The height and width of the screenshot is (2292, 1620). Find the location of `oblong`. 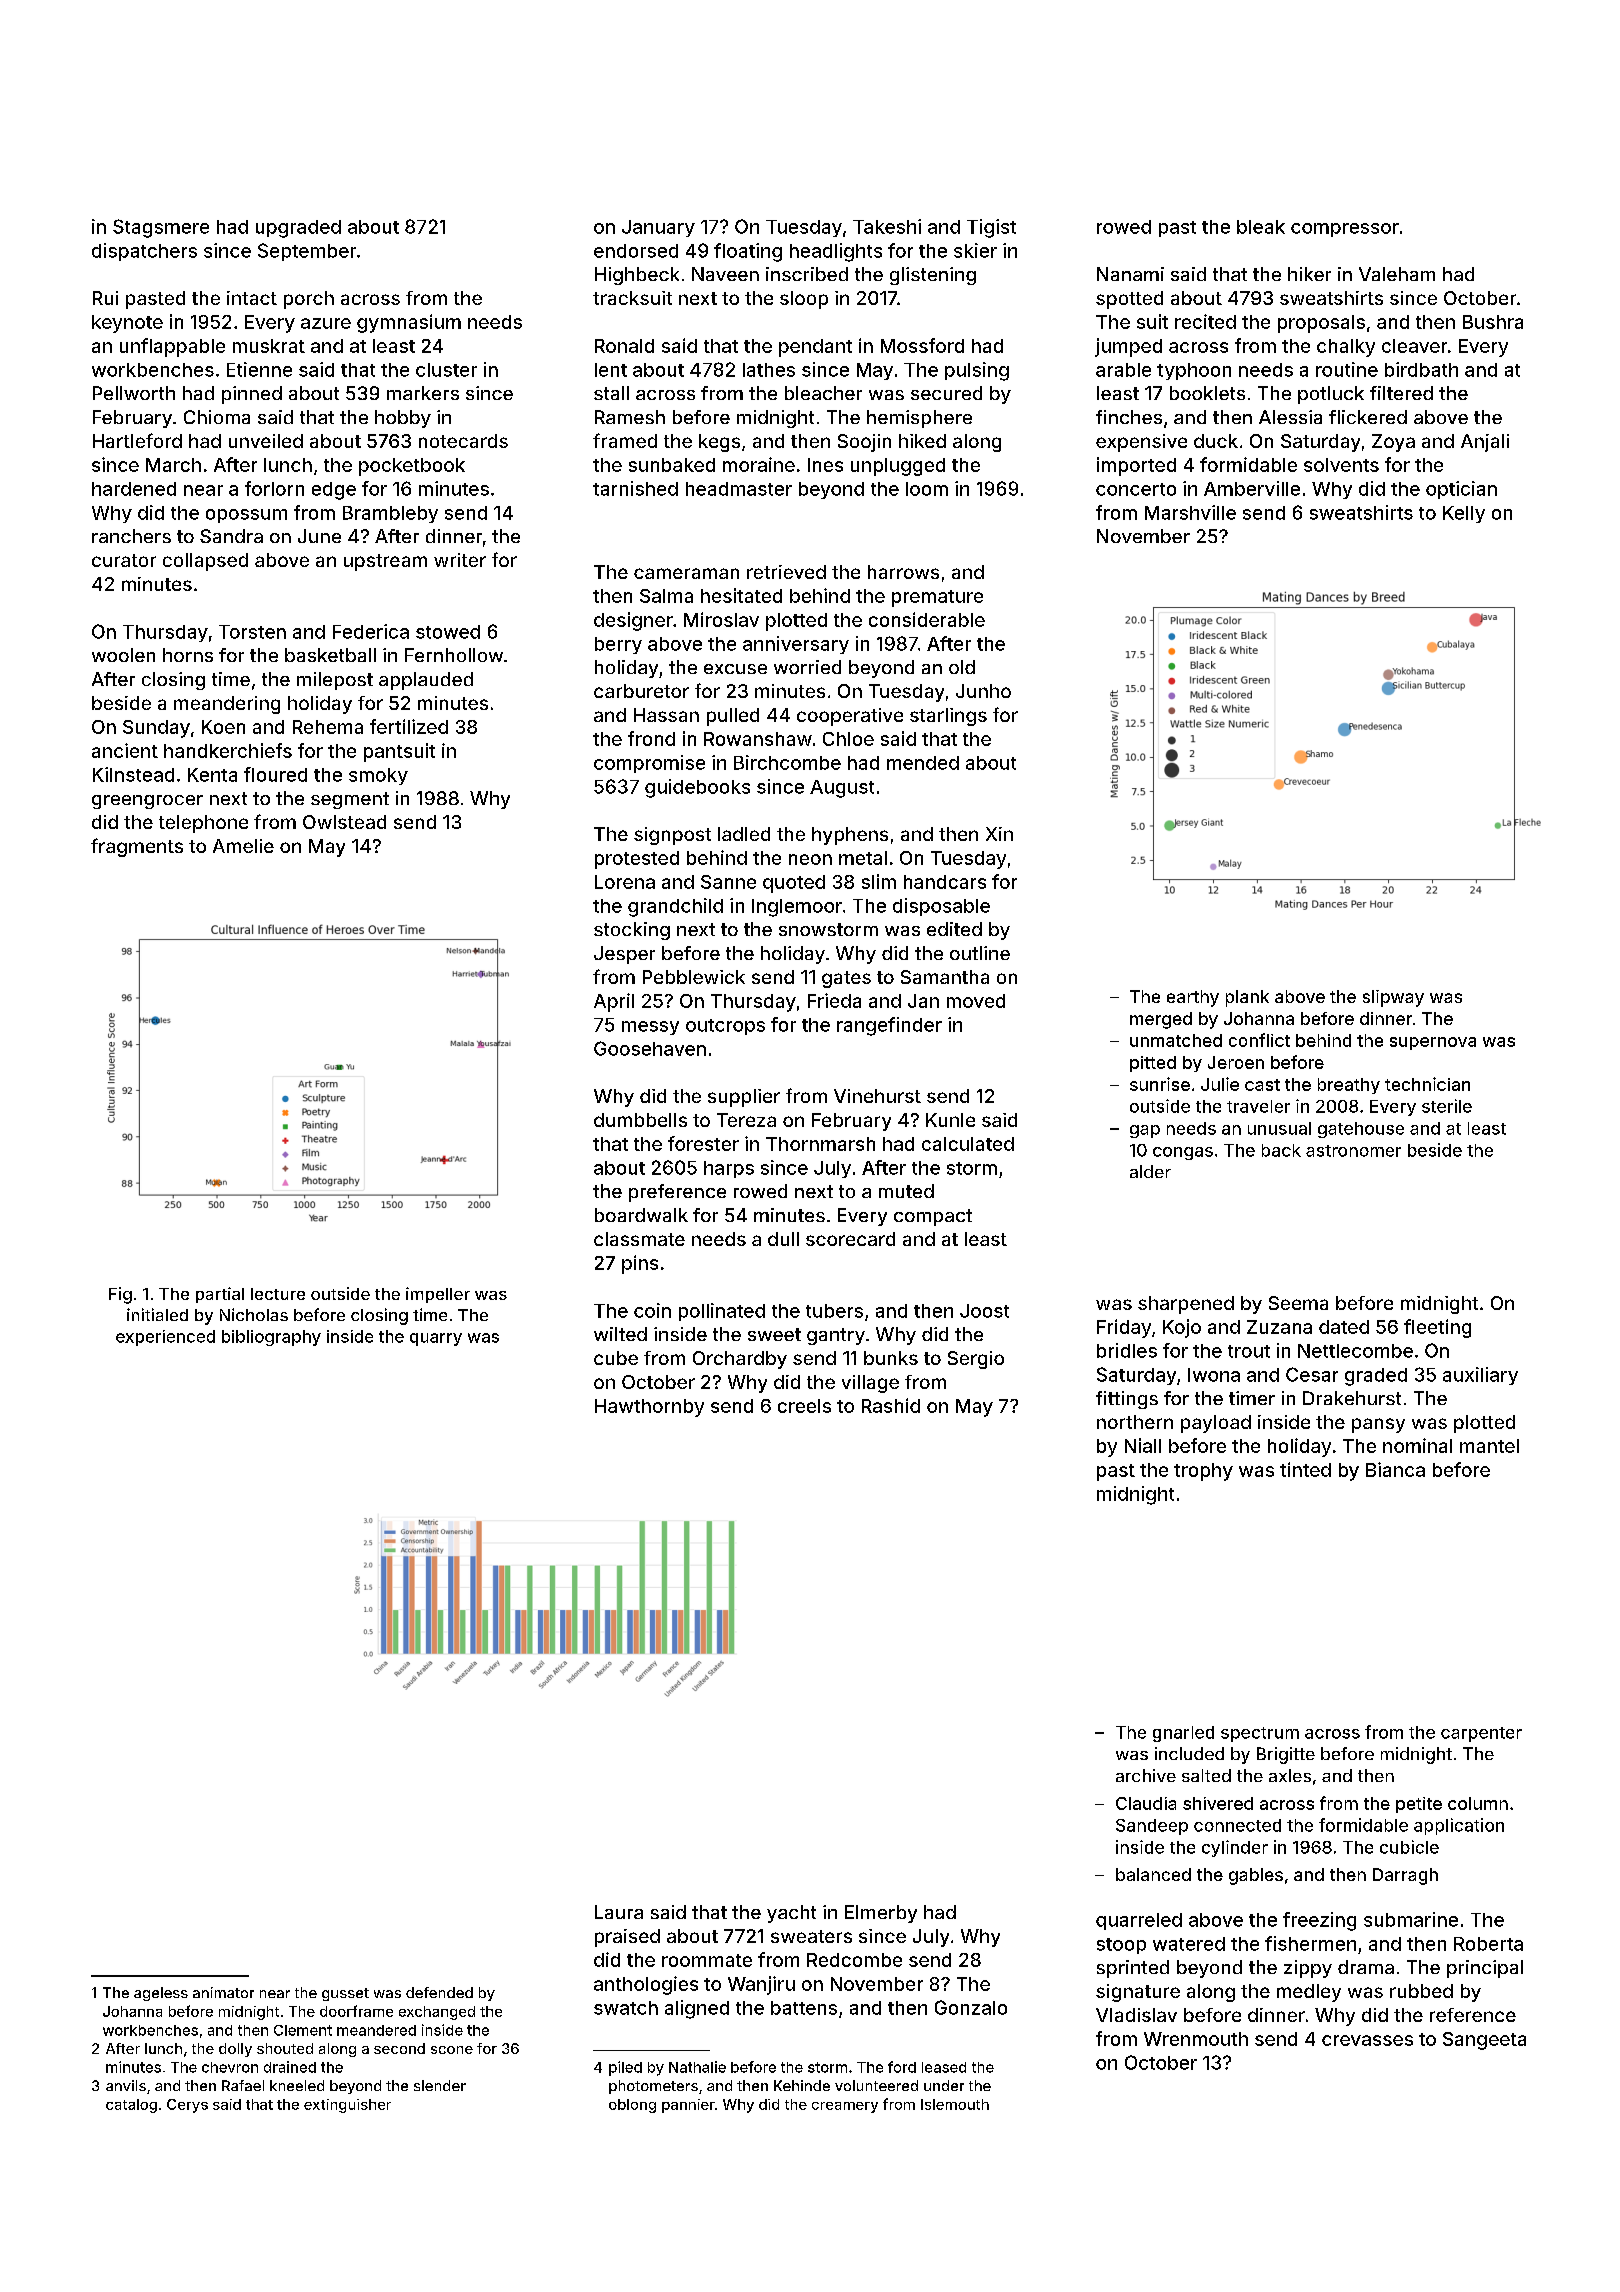

oblong is located at coordinates (632, 2106).
